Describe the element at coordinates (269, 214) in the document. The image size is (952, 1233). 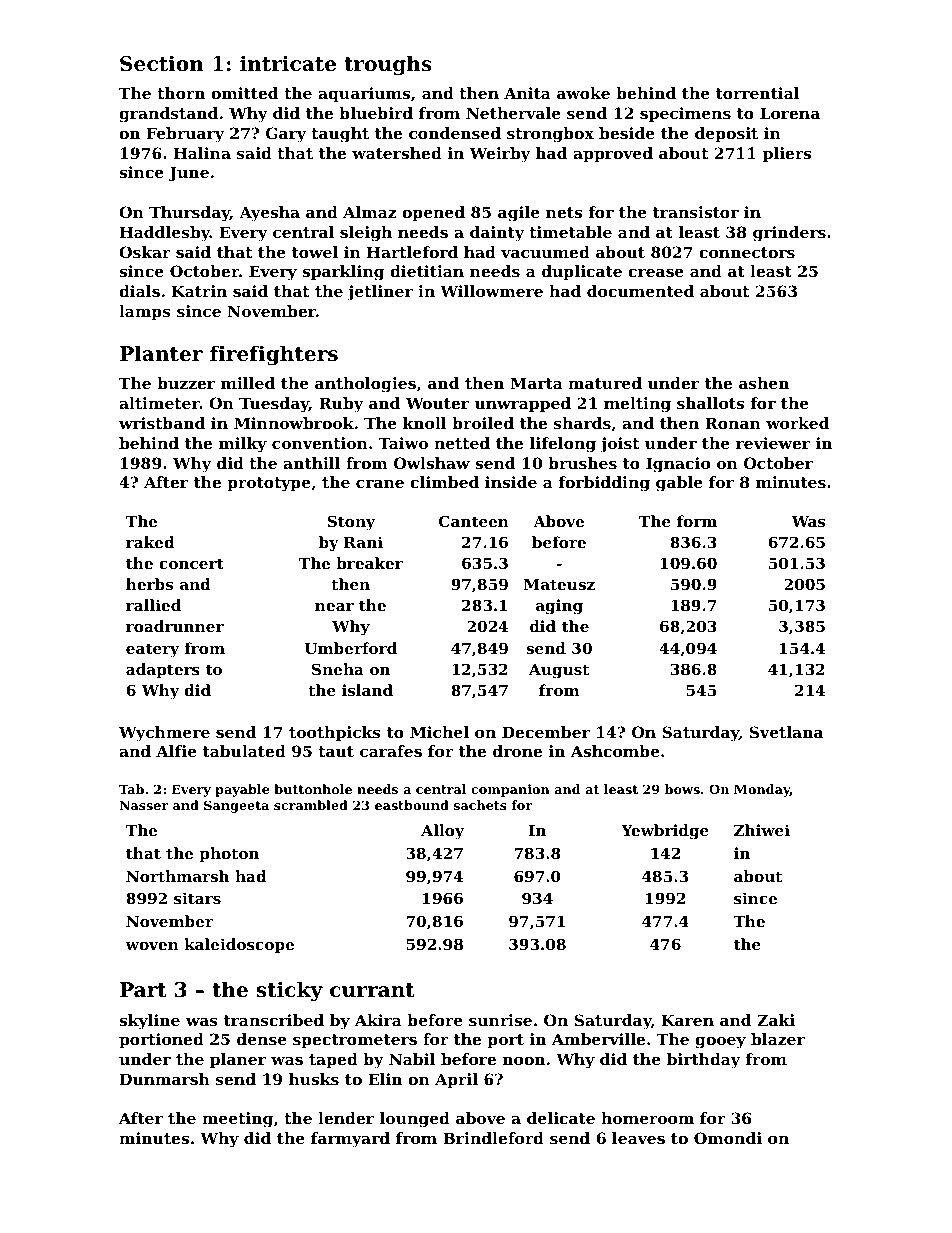
I see `Ayesha` at that location.
